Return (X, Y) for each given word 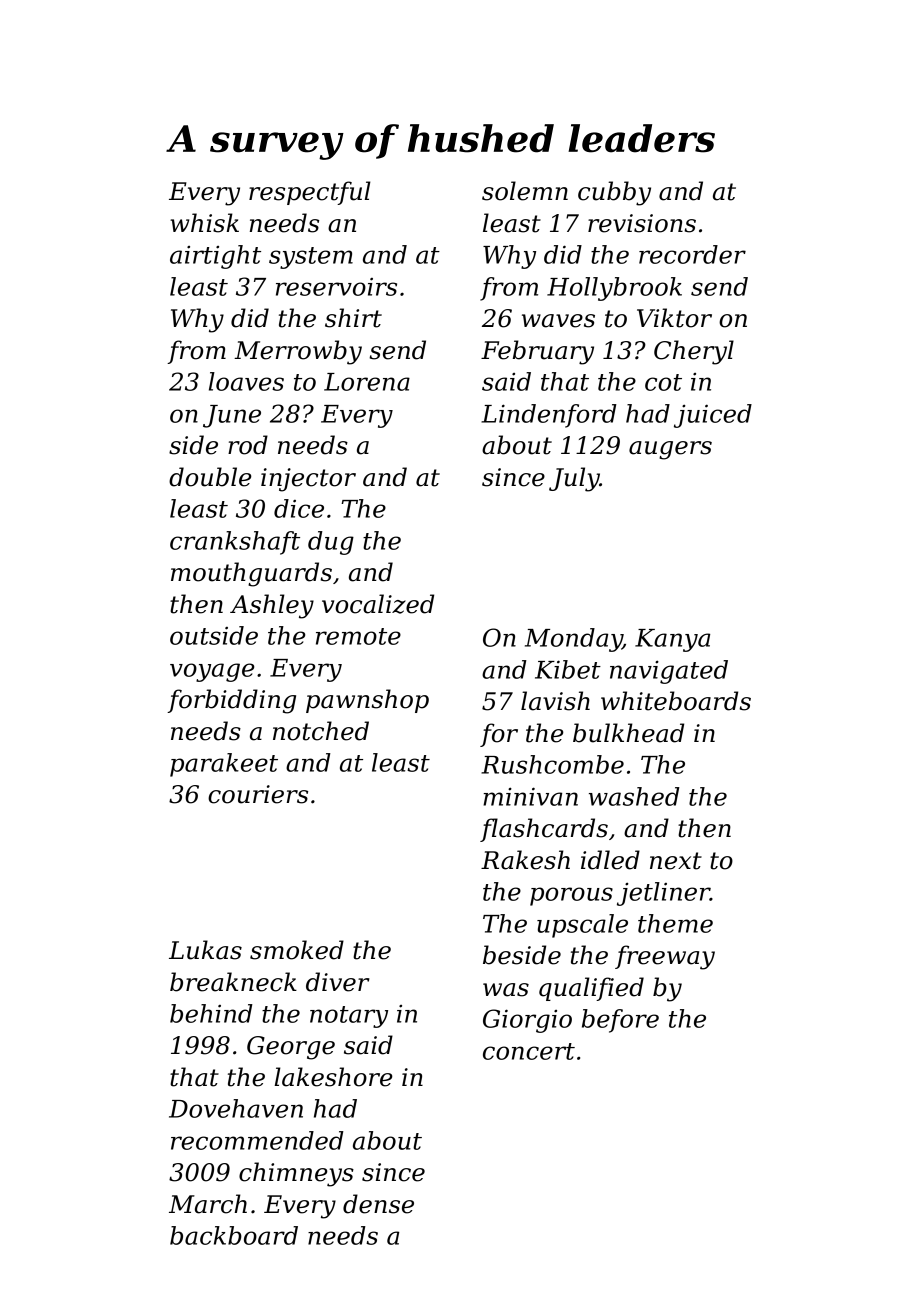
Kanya (672, 640)
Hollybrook (614, 289)
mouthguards (251, 574)
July (574, 479)
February (537, 352)
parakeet (224, 765)
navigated (669, 672)
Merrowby (298, 352)
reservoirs (336, 287)
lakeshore (334, 1077)
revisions (642, 223)
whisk (204, 223)
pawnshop (367, 701)
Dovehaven (236, 1108)
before (620, 1021)
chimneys (296, 1174)
